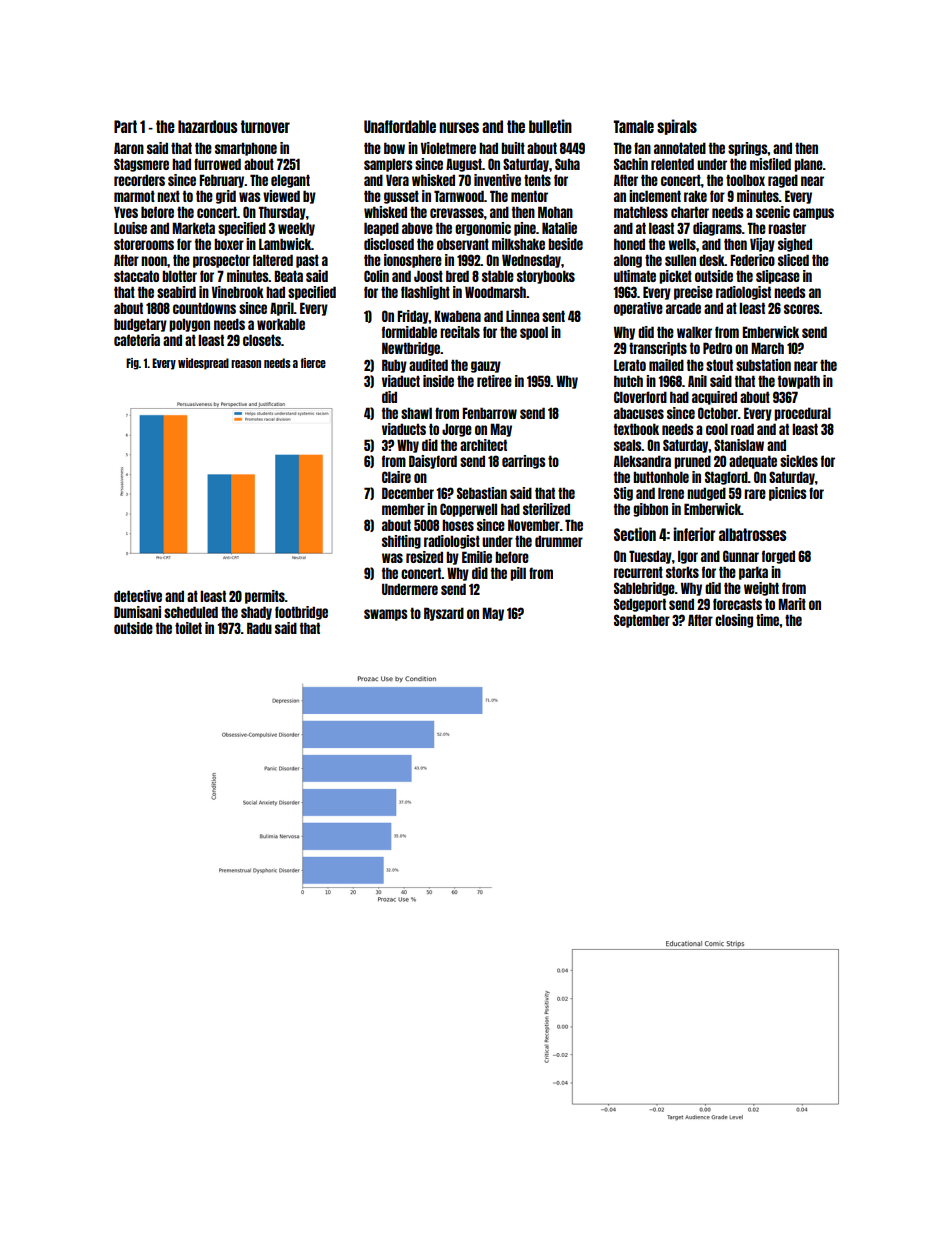 This screenshot has height=1233, width=952. What do you see at coordinates (154, 261) in the screenshot?
I see `noon` at bounding box center [154, 261].
